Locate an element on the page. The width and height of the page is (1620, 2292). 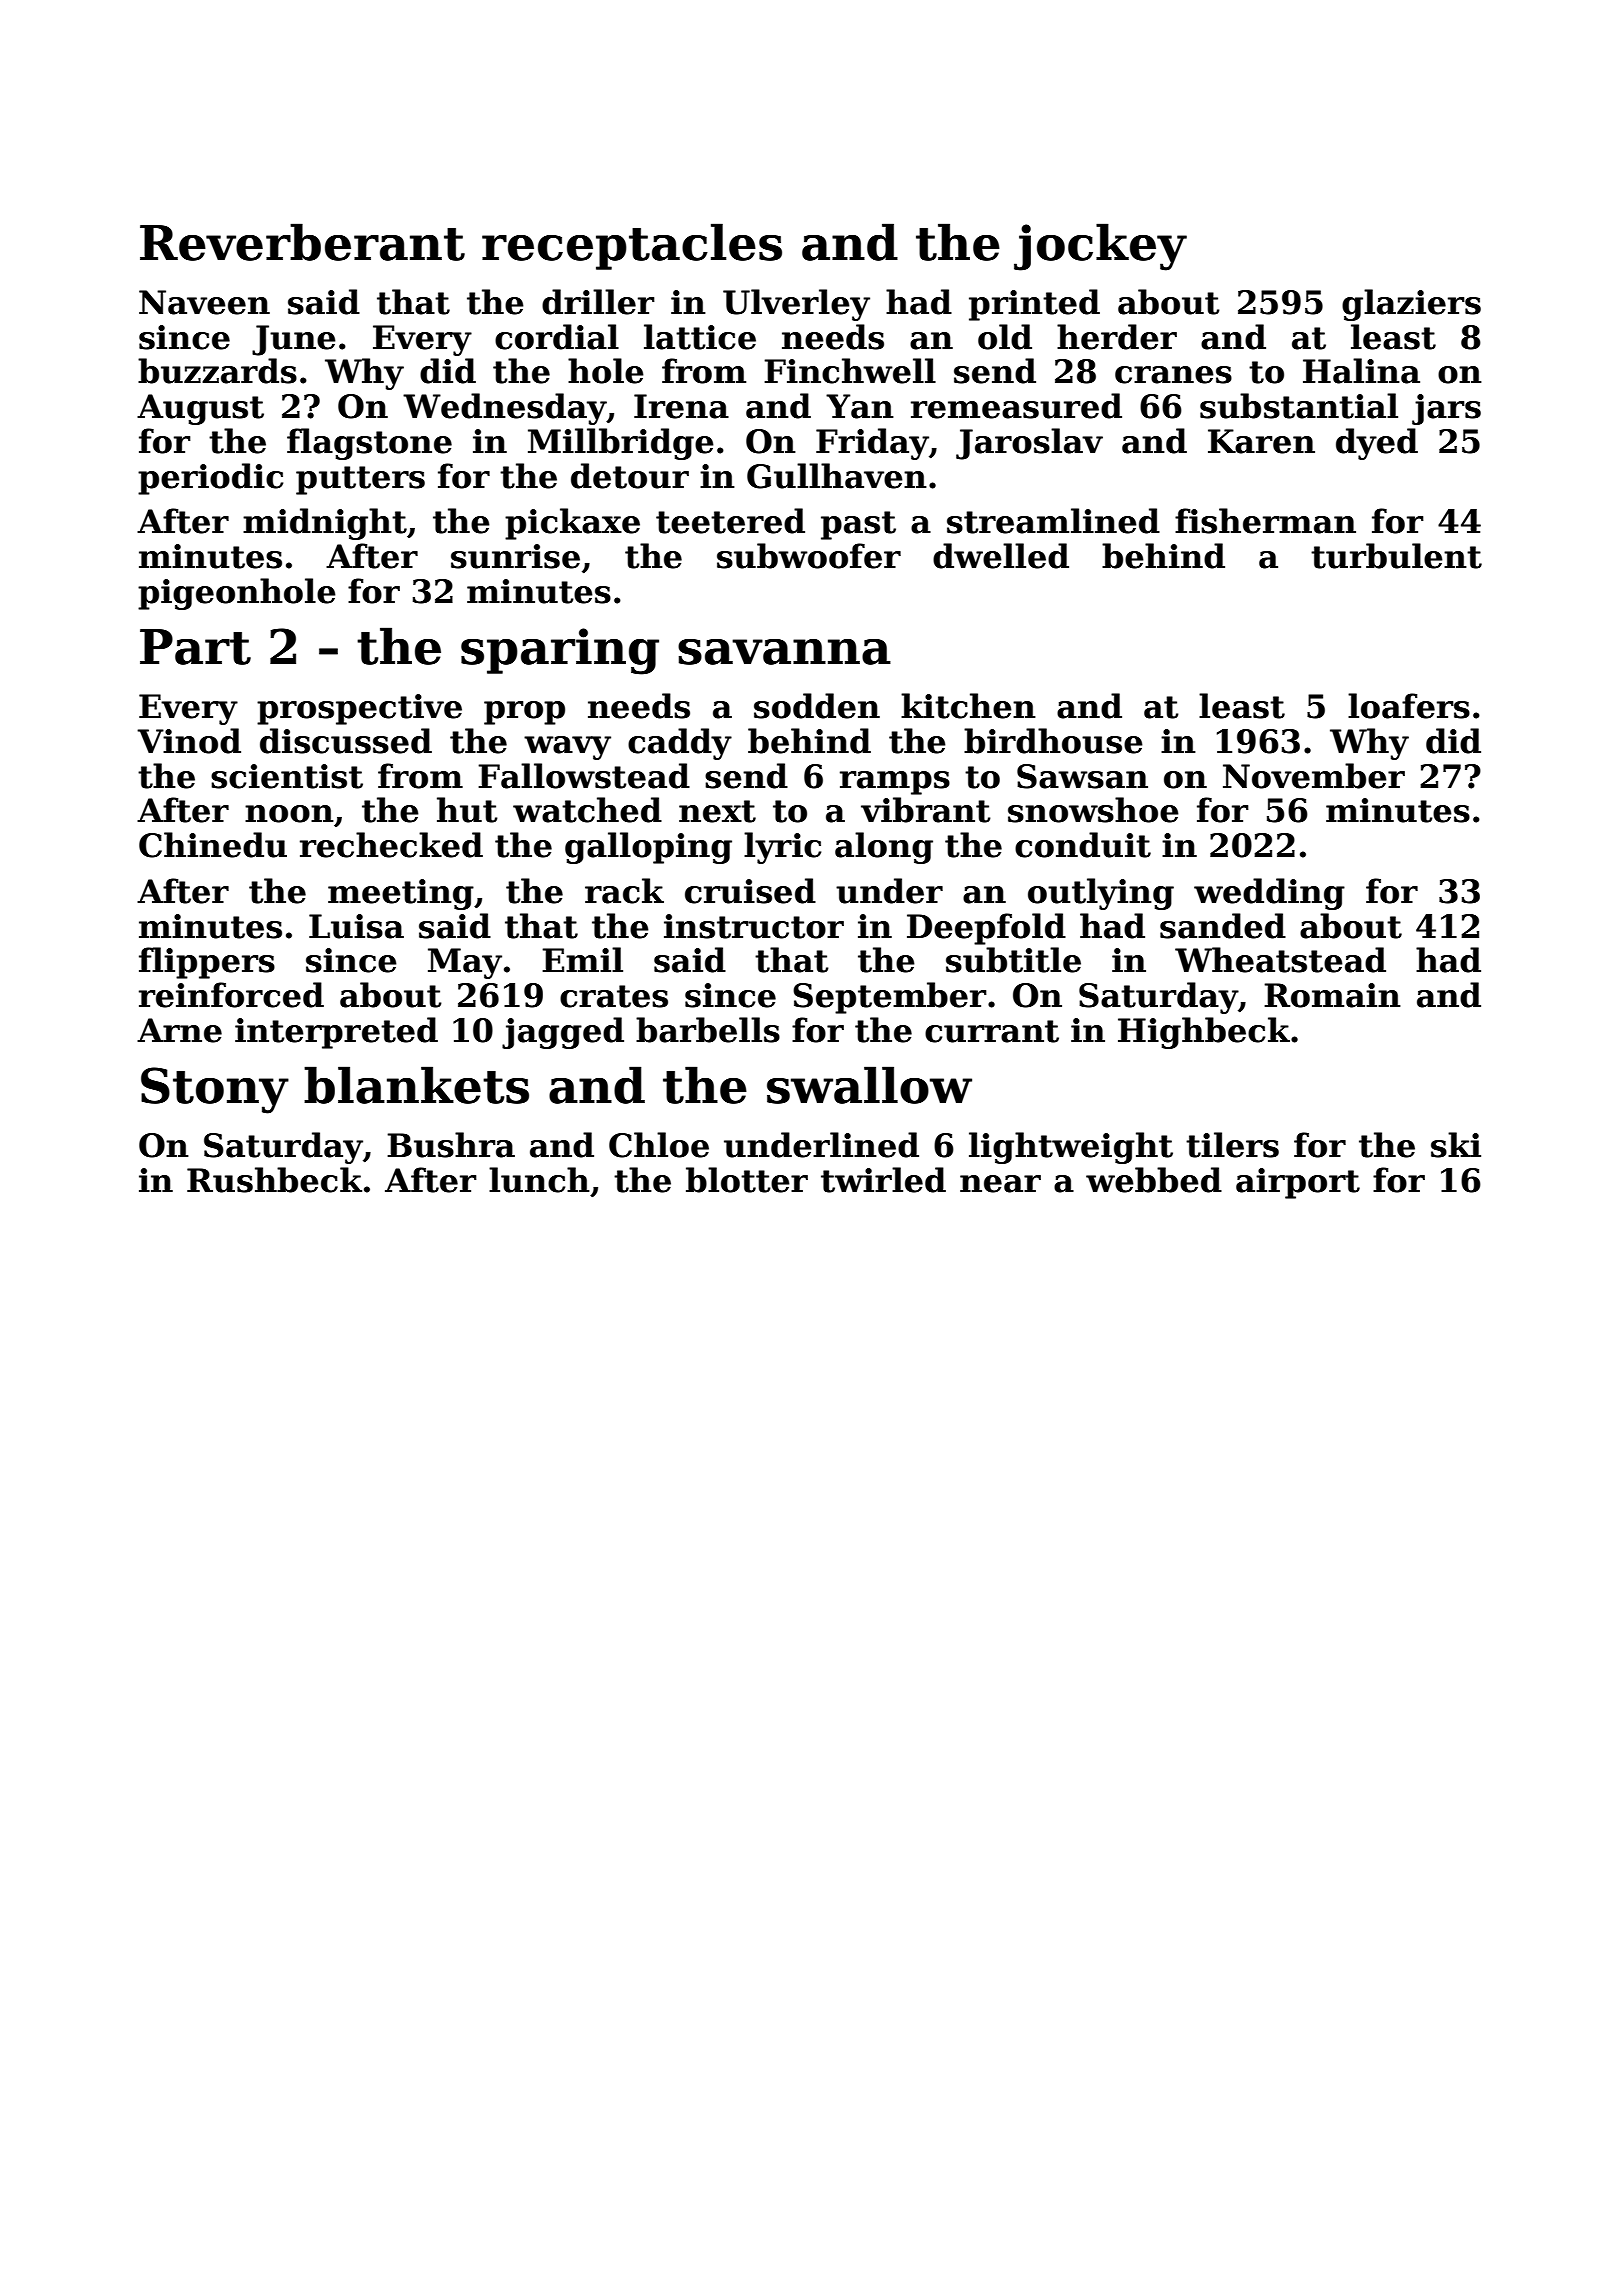
lunch is located at coordinates (539, 1180).
